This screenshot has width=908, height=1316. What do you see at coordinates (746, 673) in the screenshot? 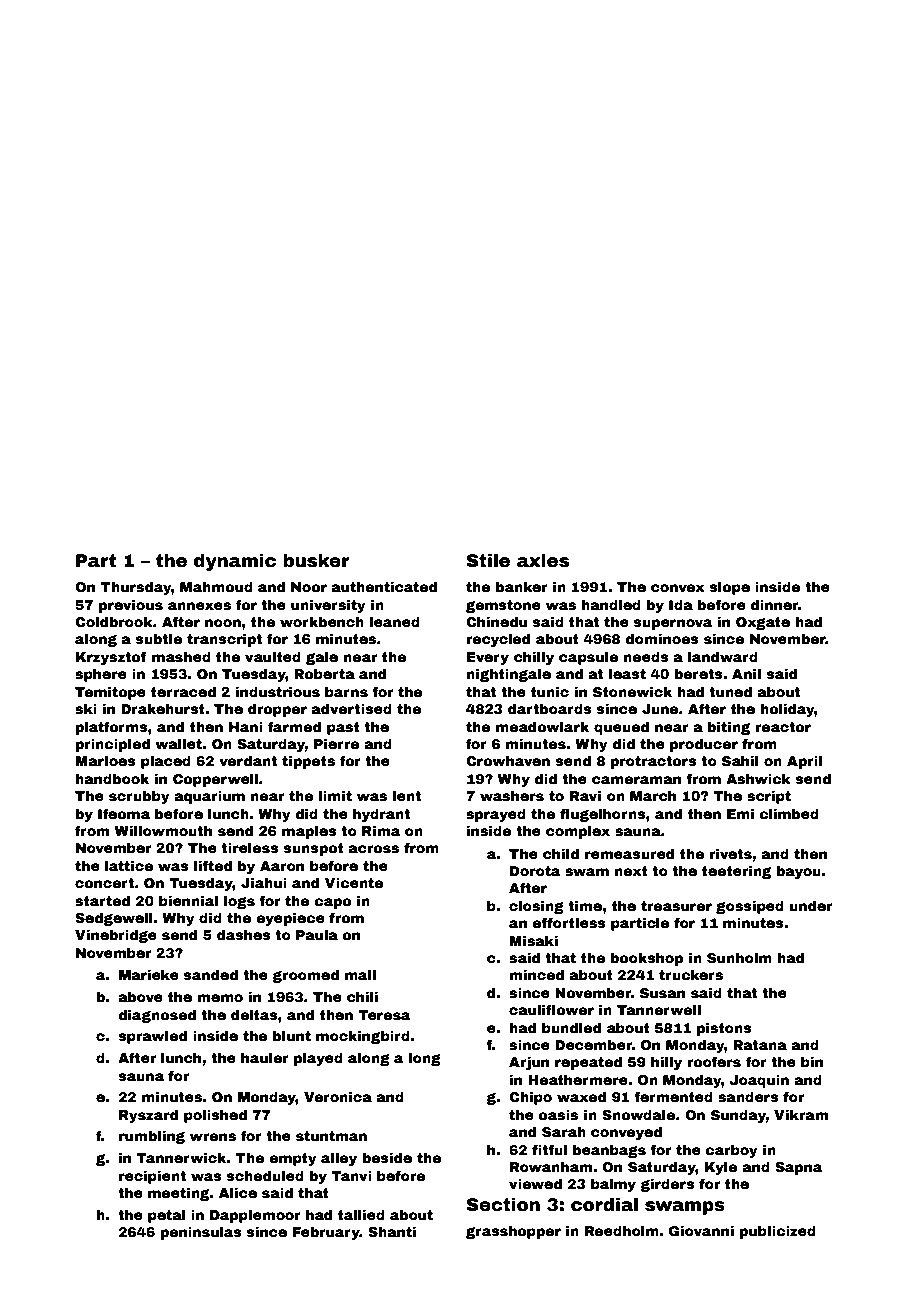
I see `Anil` at bounding box center [746, 673].
